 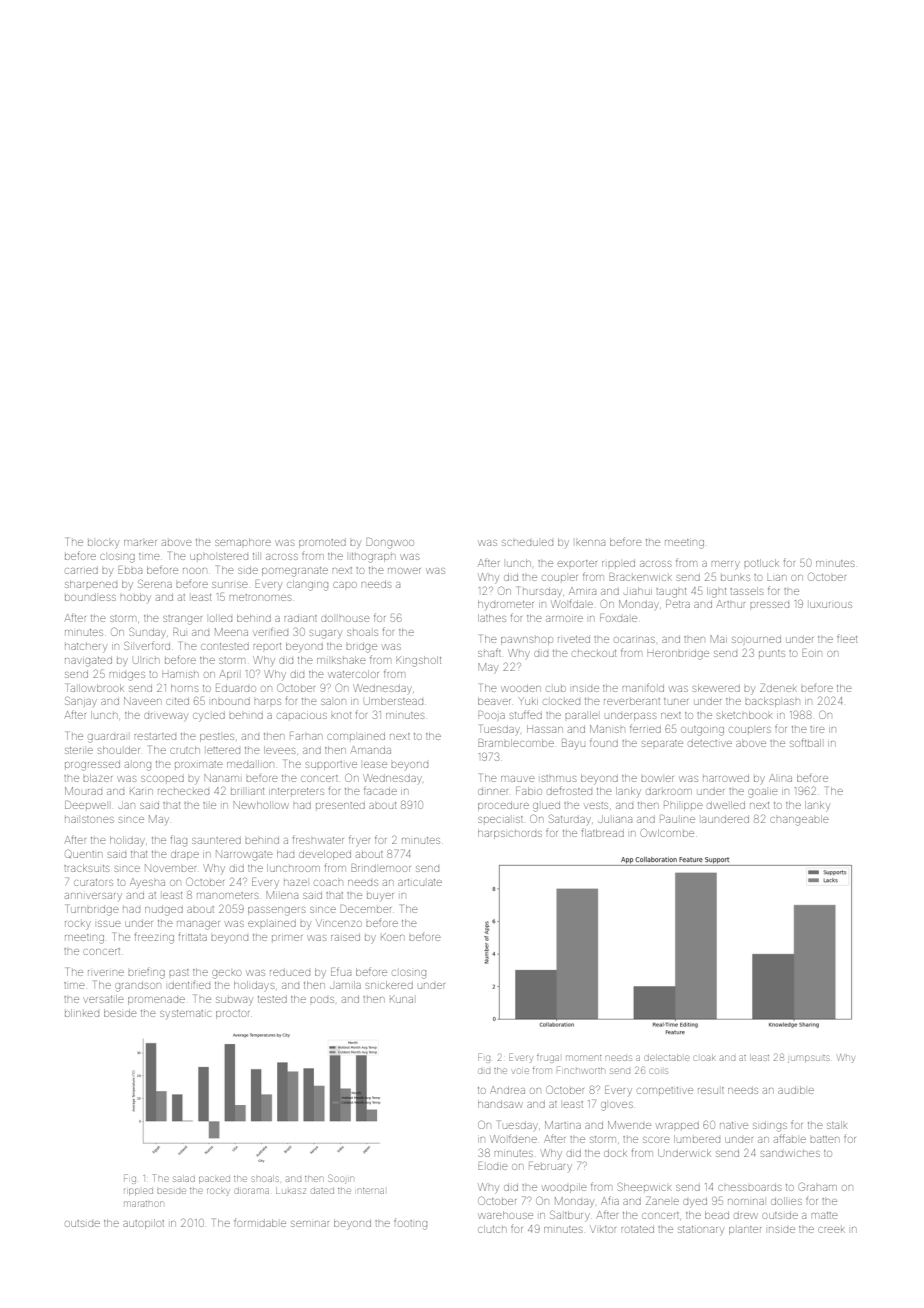 I want to click on lathes, so click(x=492, y=618).
